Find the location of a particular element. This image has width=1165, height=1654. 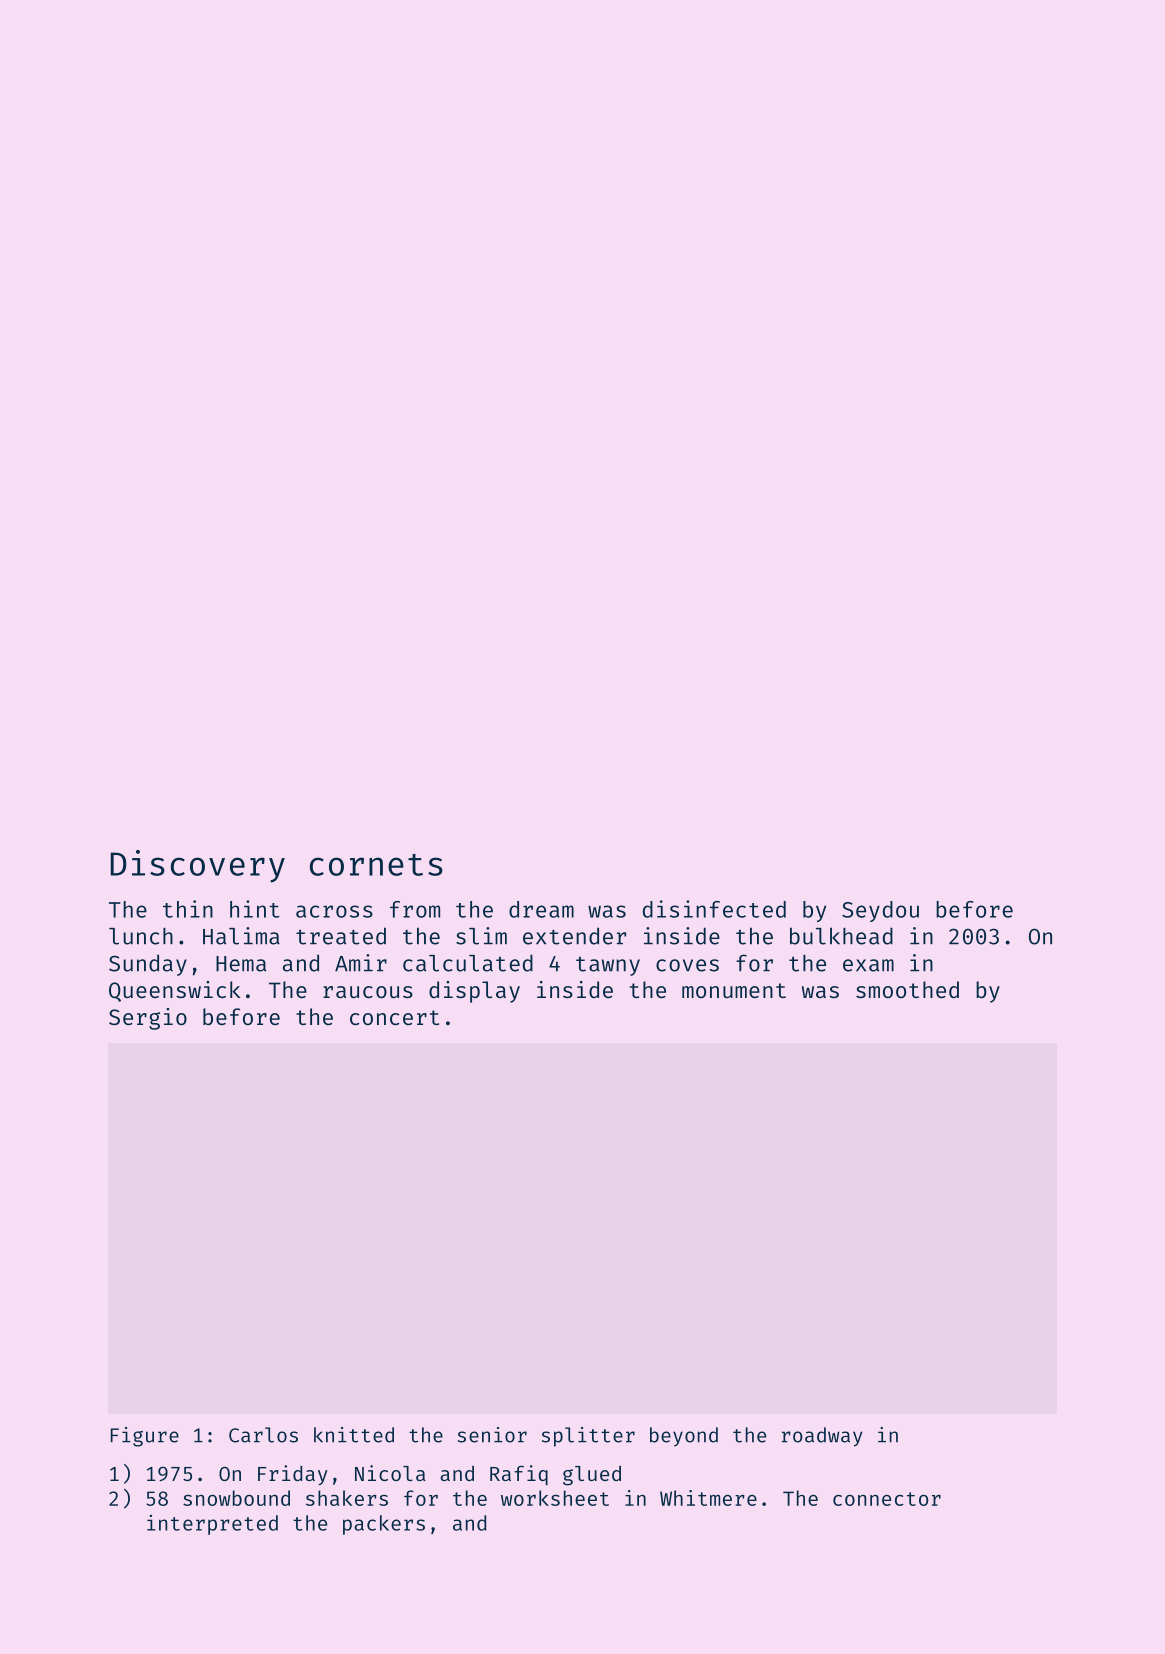

worksheet is located at coordinates (555, 1498).
